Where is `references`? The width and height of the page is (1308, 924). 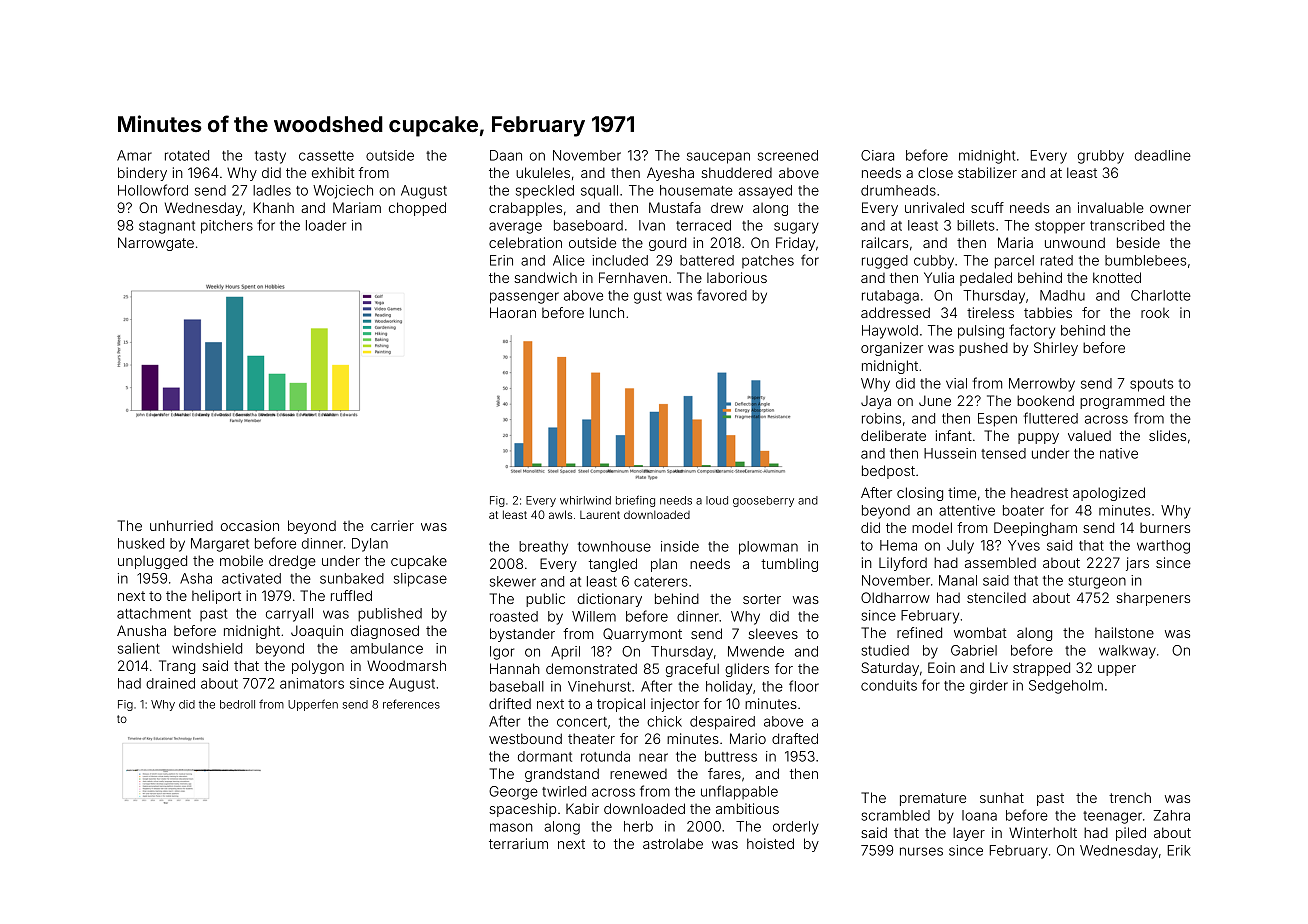 references is located at coordinates (411, 704).
